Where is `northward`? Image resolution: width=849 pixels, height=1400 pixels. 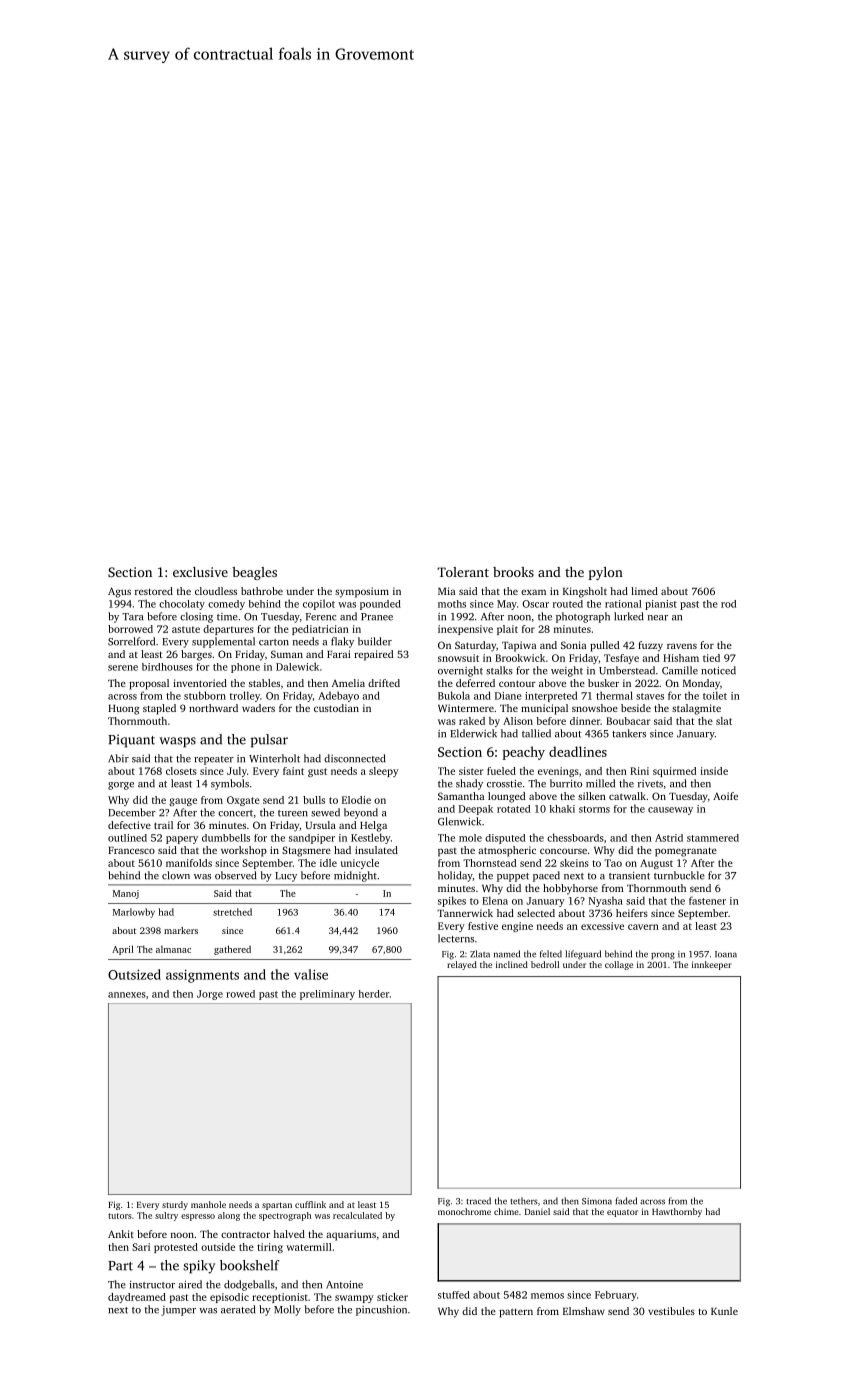 northward is located at coordinates (213, 708).
